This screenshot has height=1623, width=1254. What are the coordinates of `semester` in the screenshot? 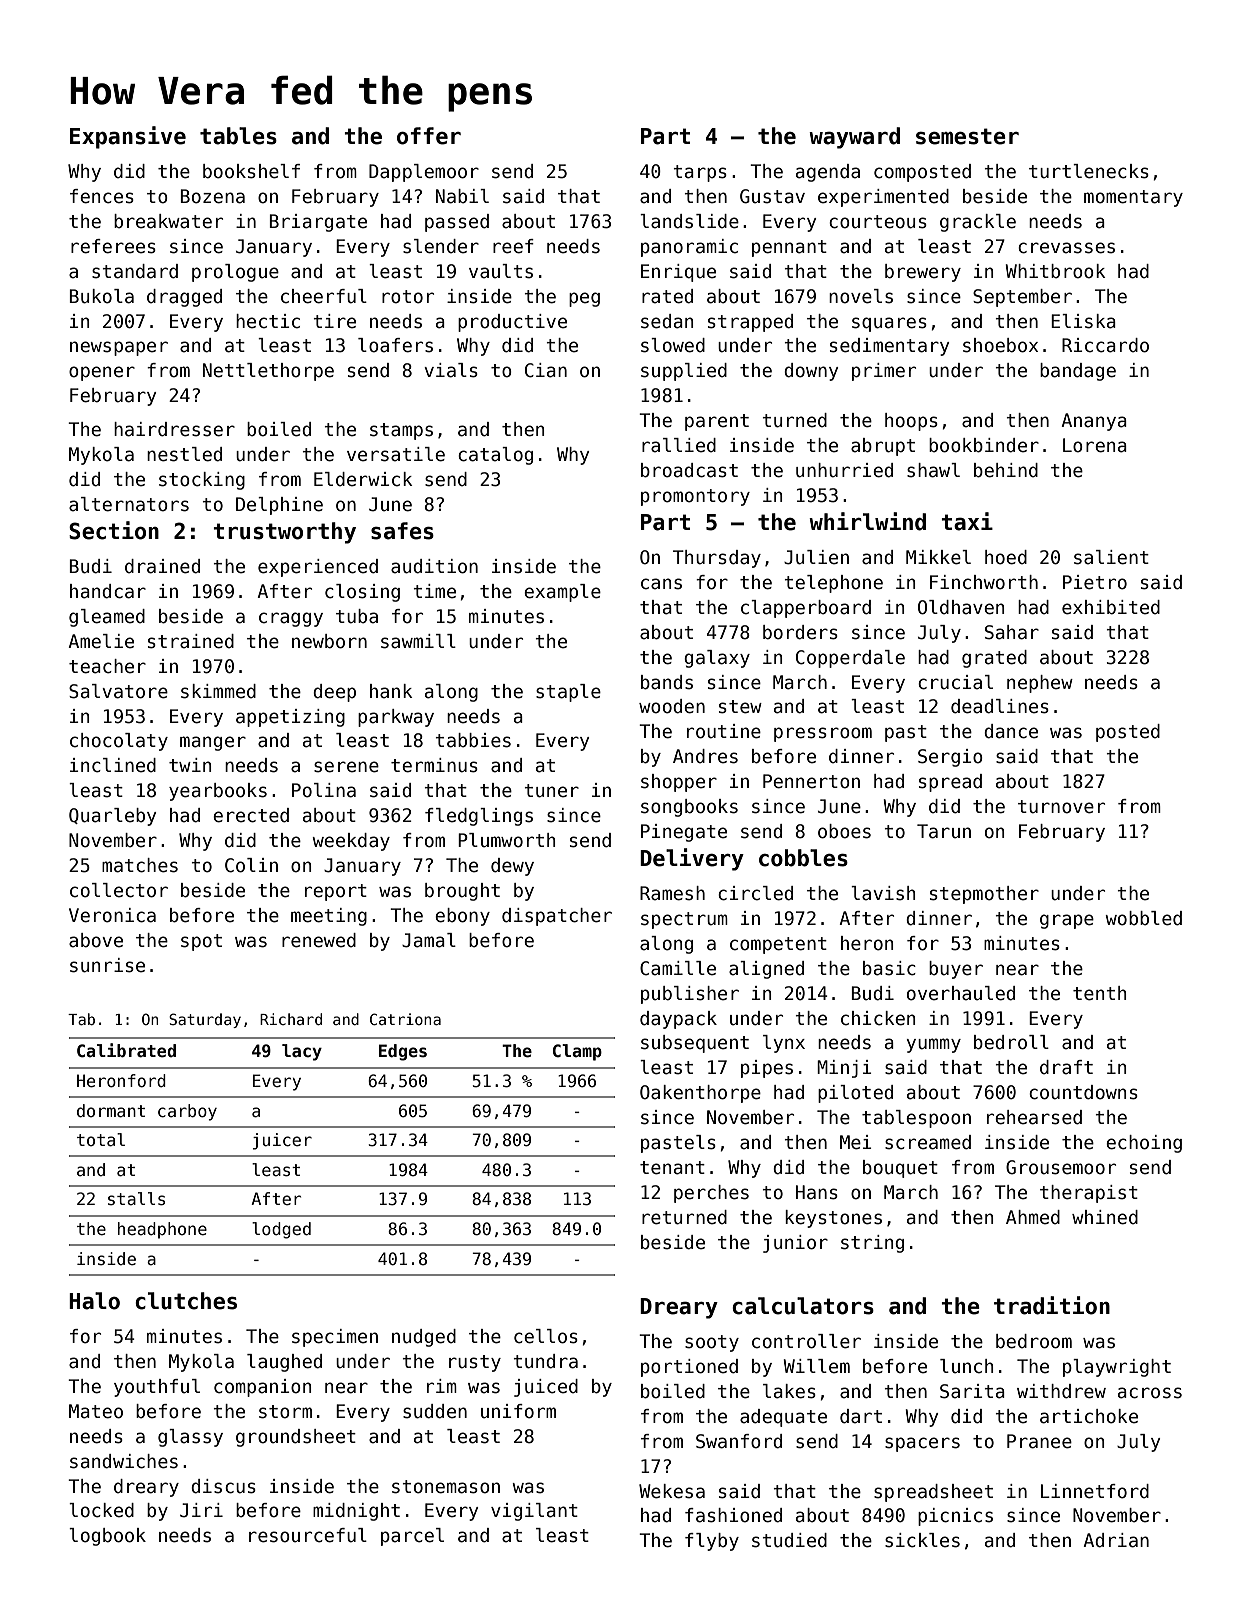 It's located at (967, 136).
